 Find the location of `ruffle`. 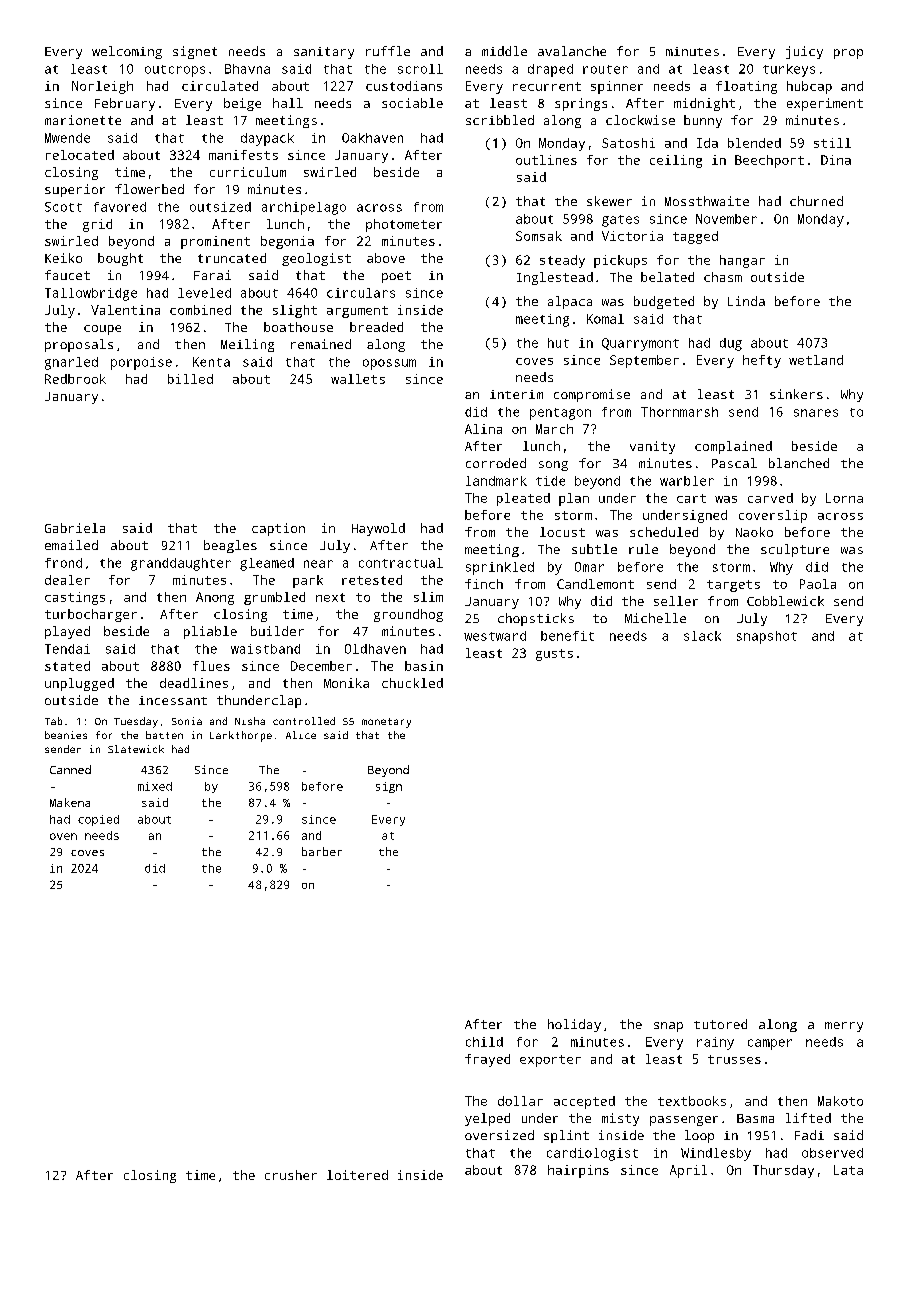

ruffle is located at coordinates (388, 51).
